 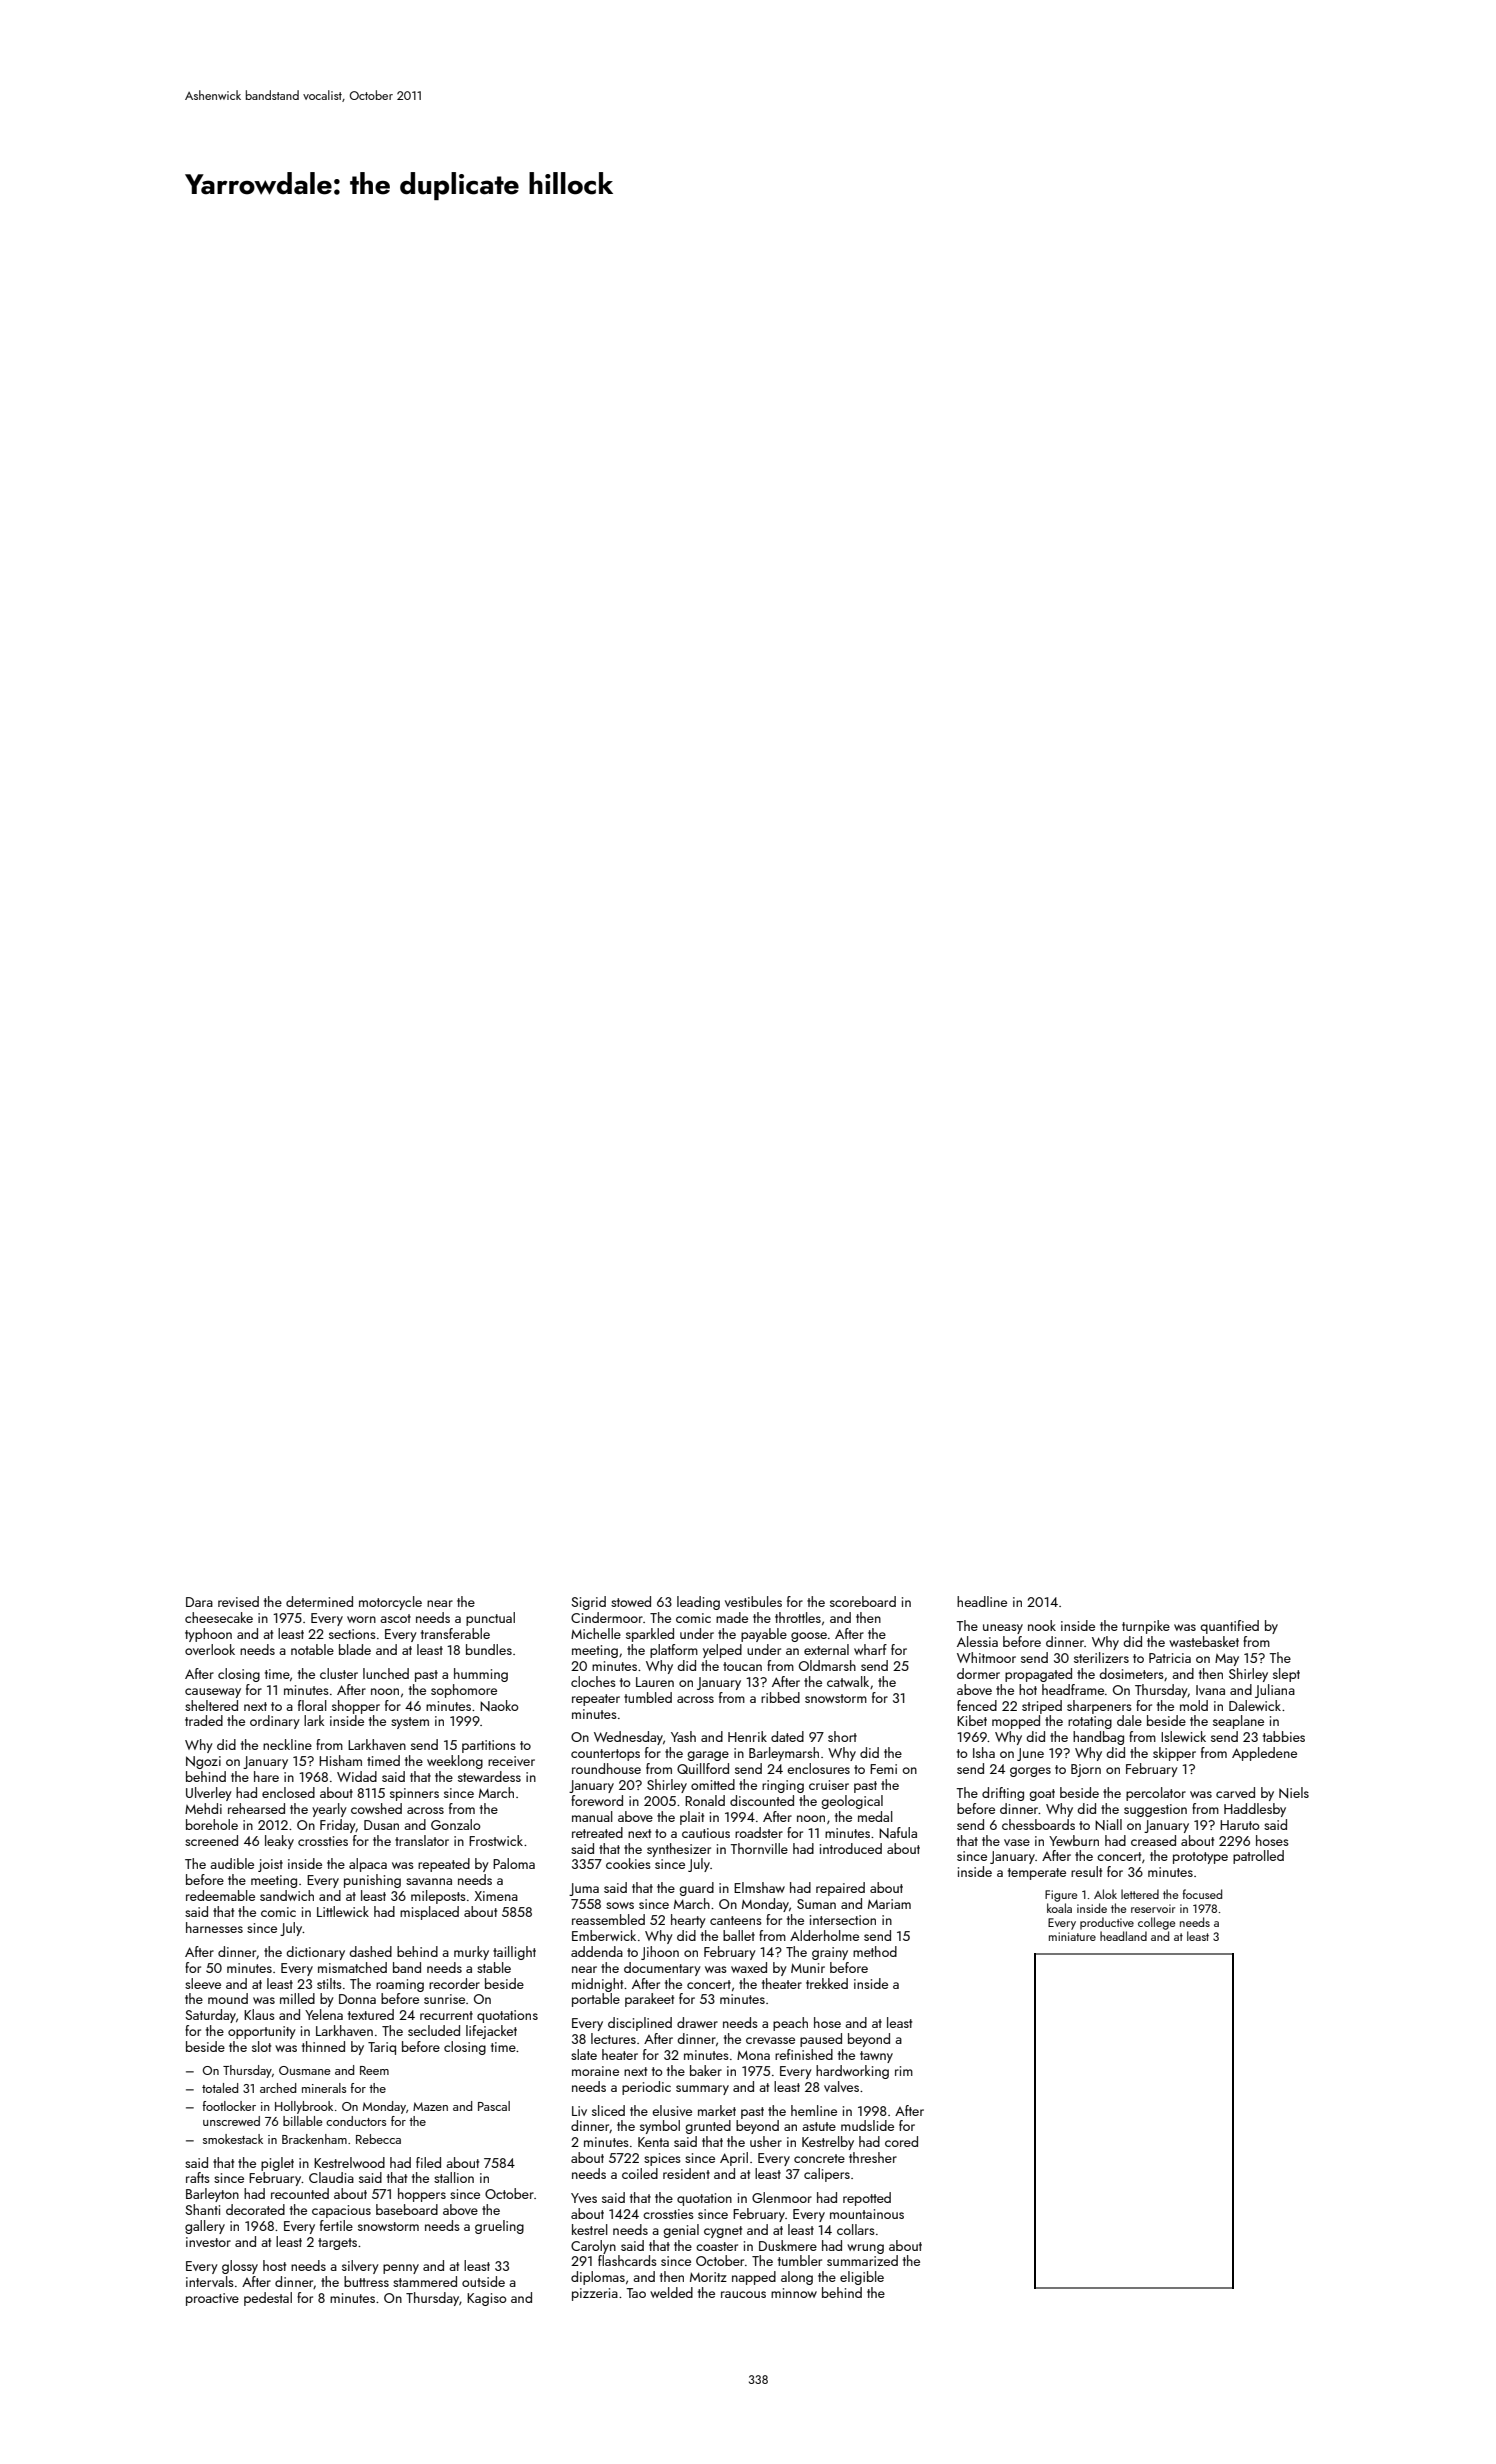 I want to click on Patricia, so click(x=1170, y=1658).
